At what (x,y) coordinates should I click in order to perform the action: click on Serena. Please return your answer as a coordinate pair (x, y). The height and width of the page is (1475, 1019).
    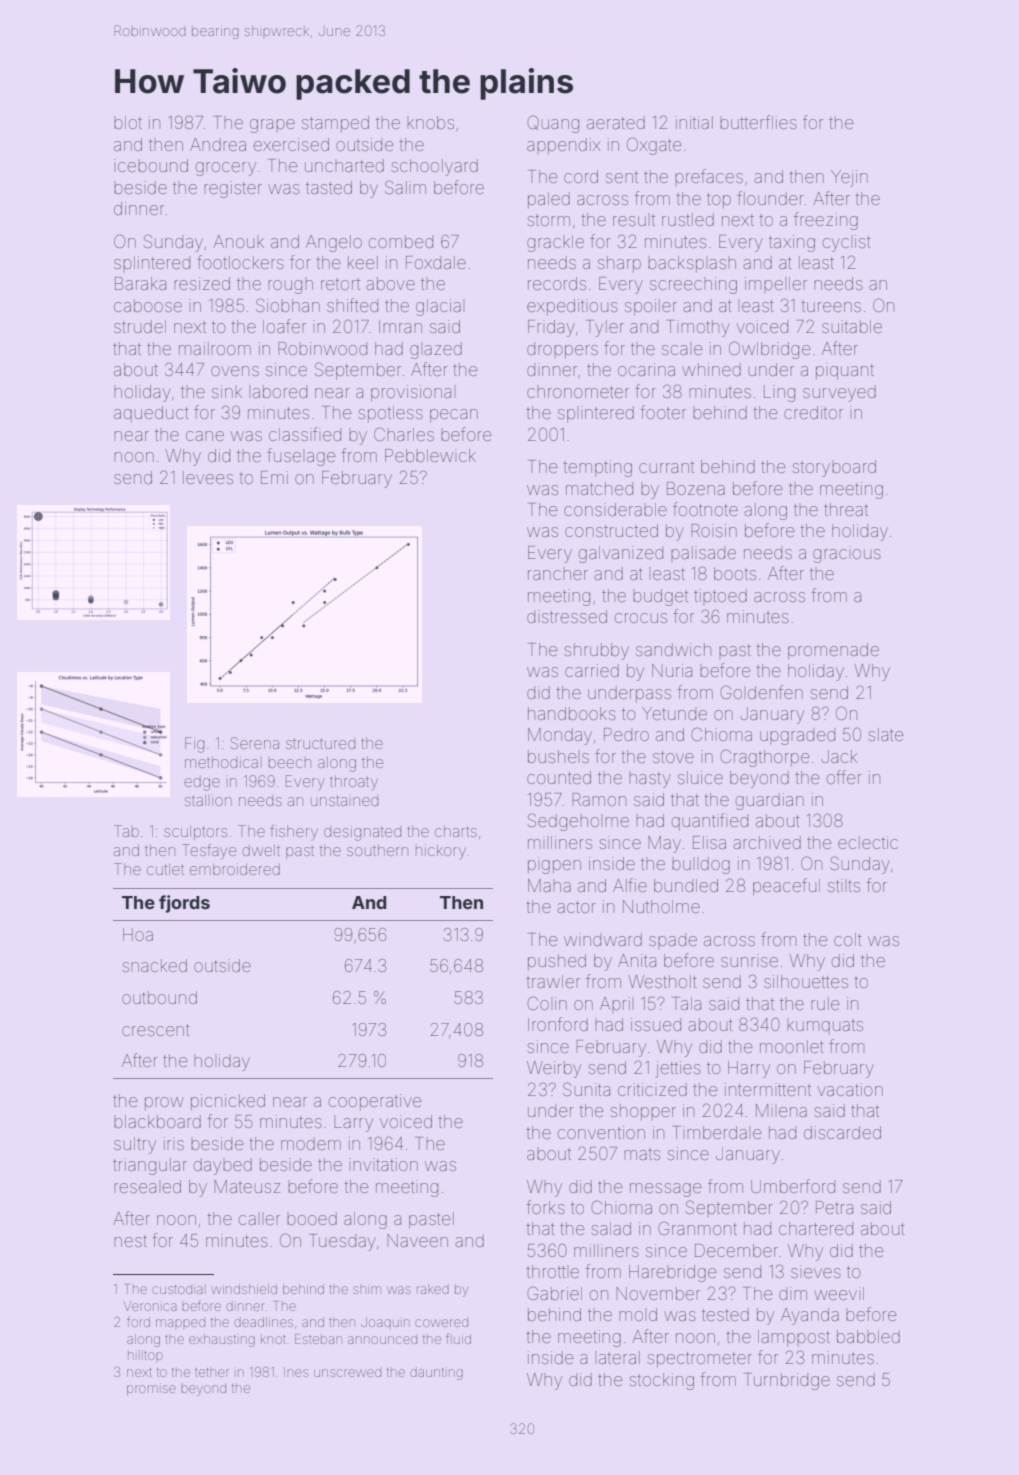
    Looking at the image, I should click on (255, 743).
